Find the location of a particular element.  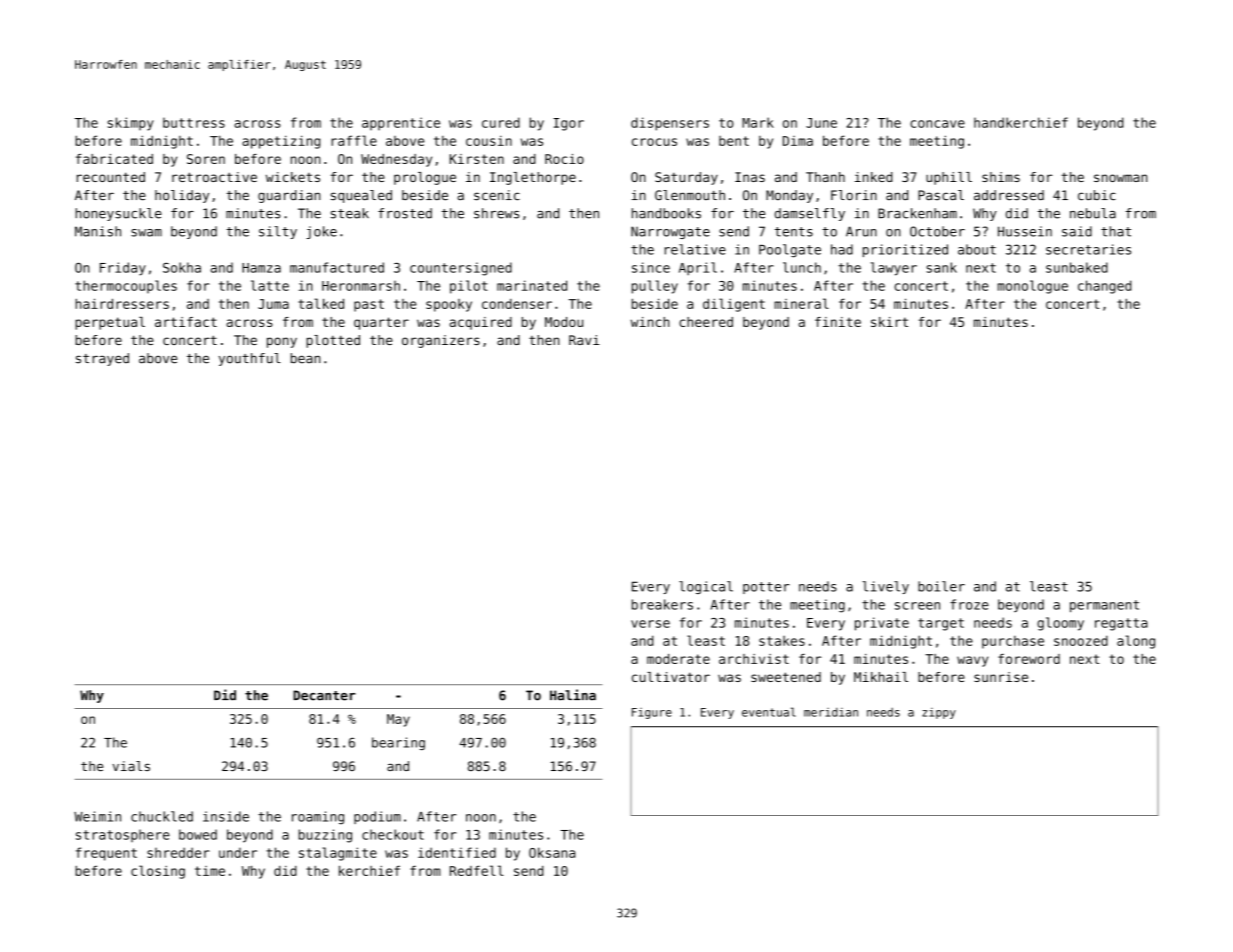

logical is located at coordinates (706, 587).
